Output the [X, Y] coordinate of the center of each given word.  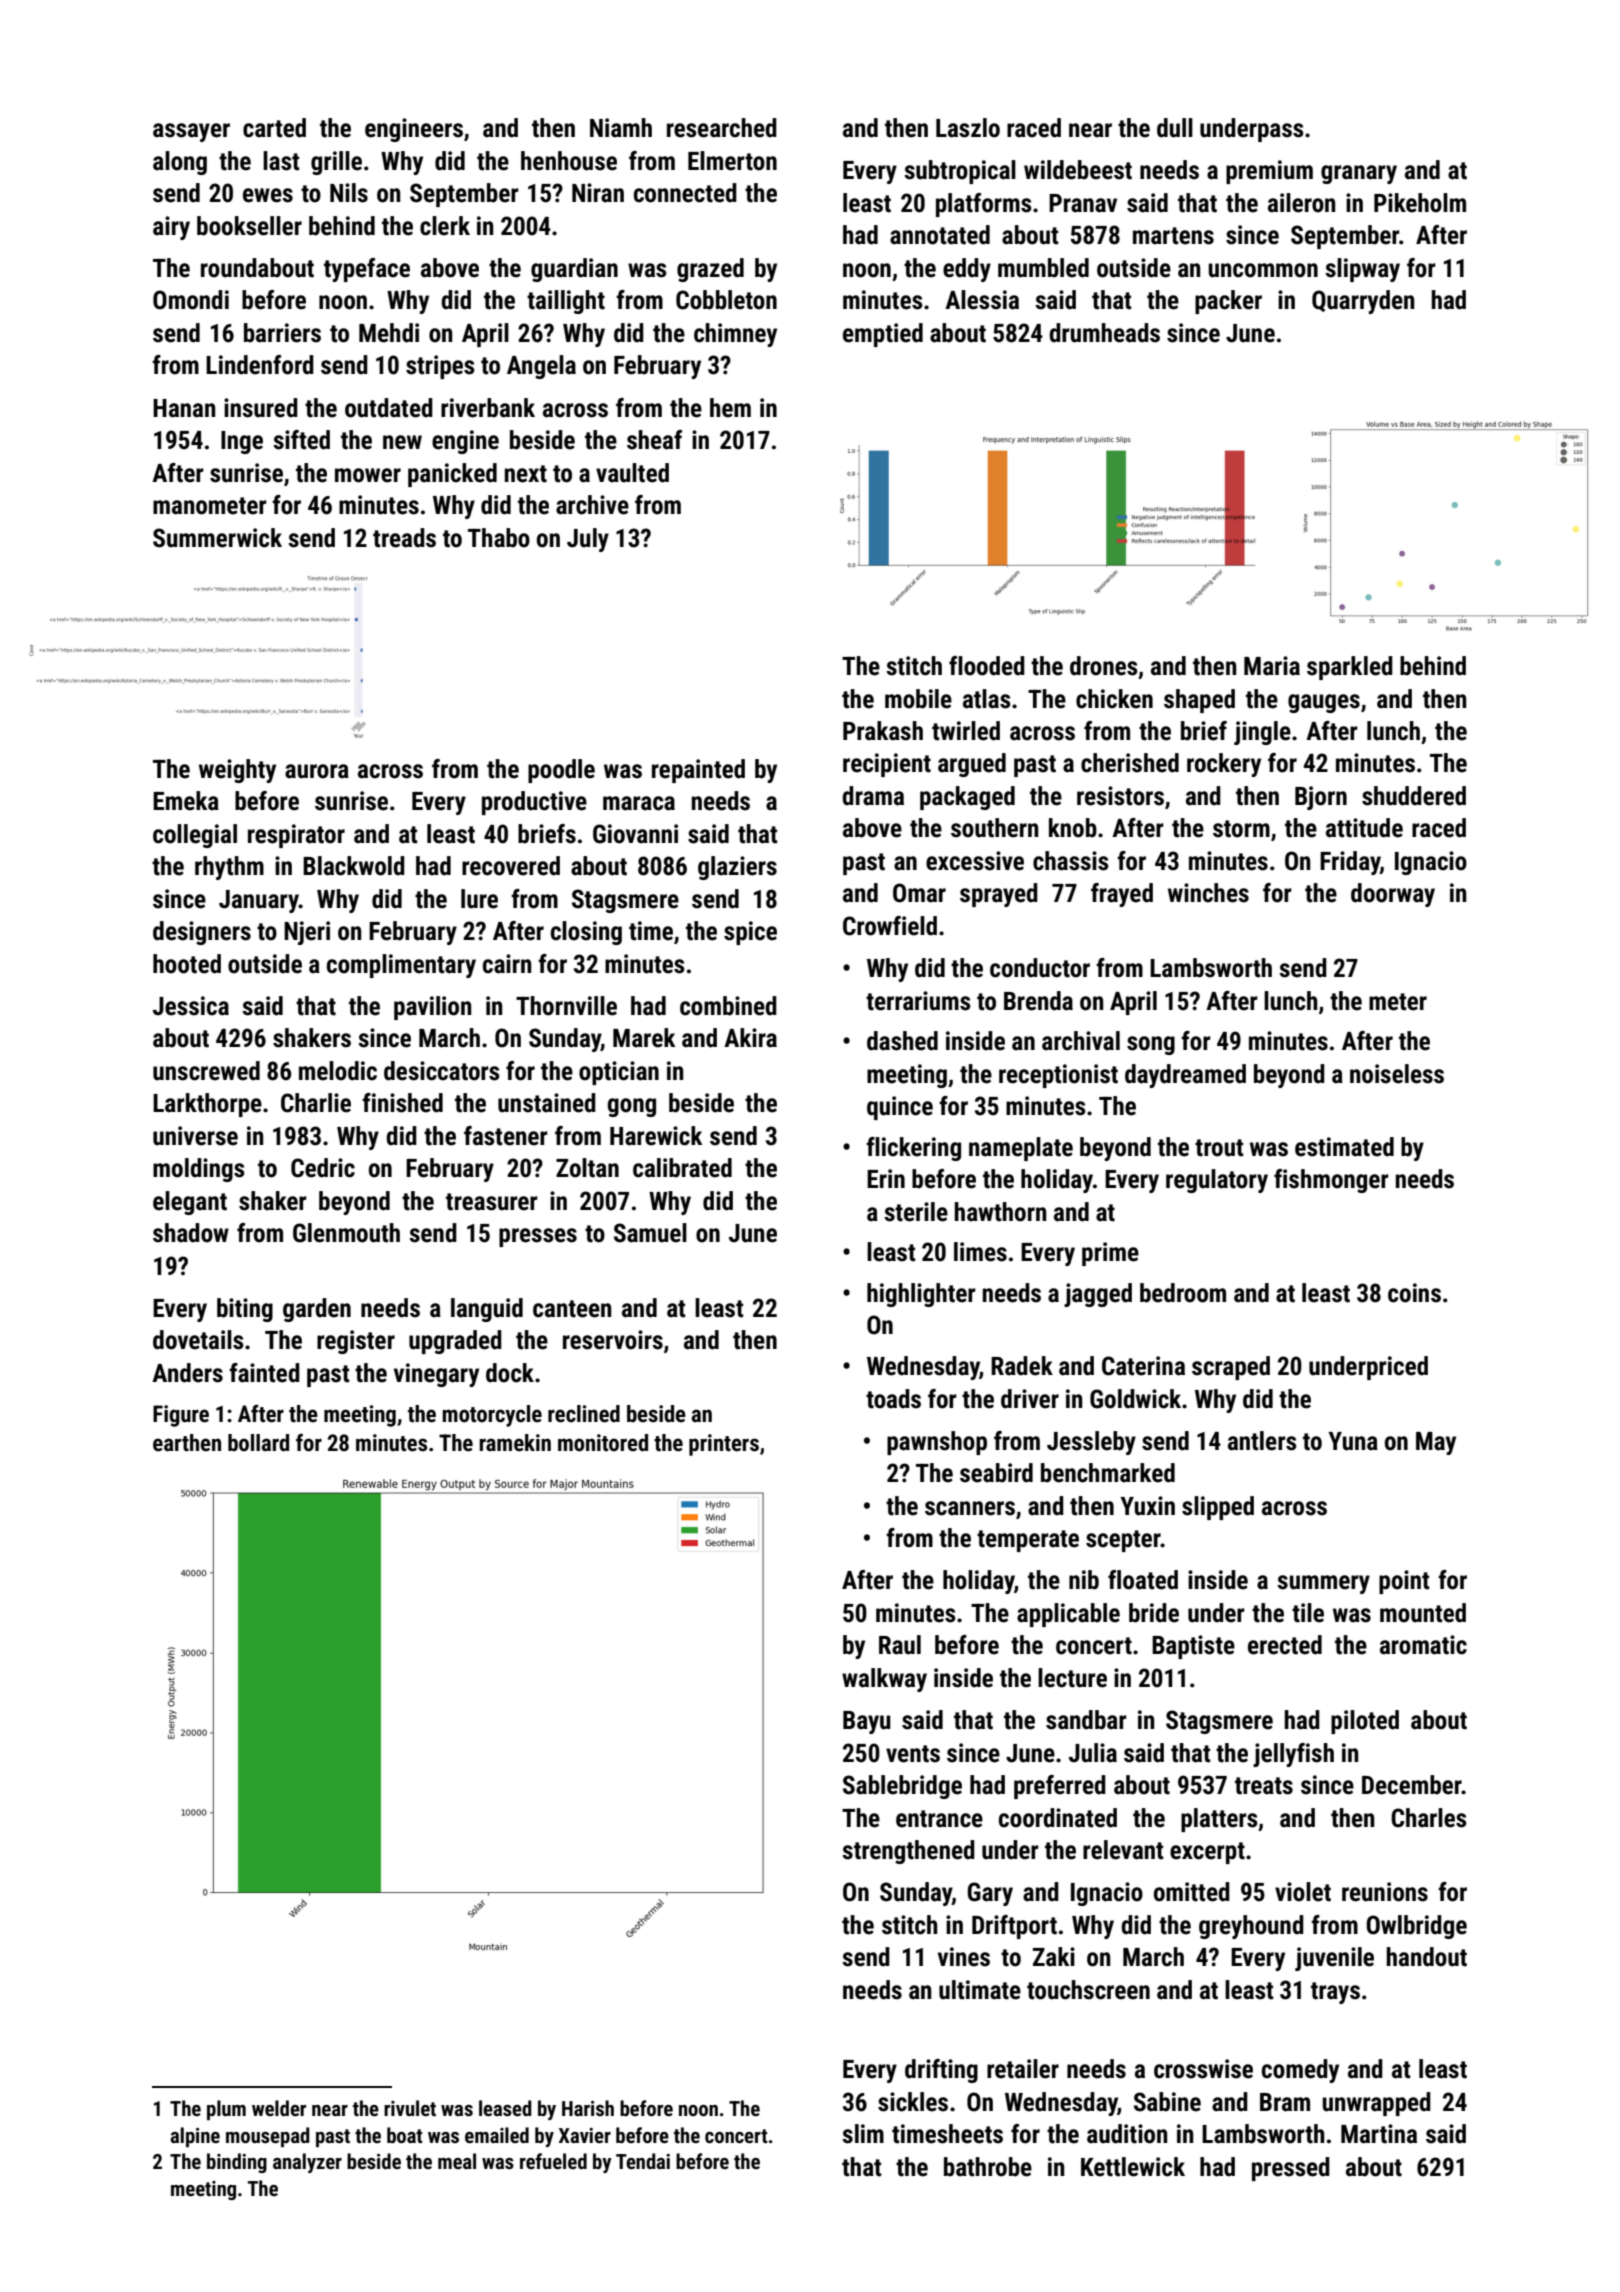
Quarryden [1363, 302]
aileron [1301, 203]
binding [237, 2163]
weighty [237, 771]
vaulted [632, 473]
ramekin [515, 1443]
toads [893, 1399]
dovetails [198, 1340]
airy [171, 228]
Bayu [867, 1722]
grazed [710, 270]
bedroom [1183, 1293]
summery [1323, 1584]
